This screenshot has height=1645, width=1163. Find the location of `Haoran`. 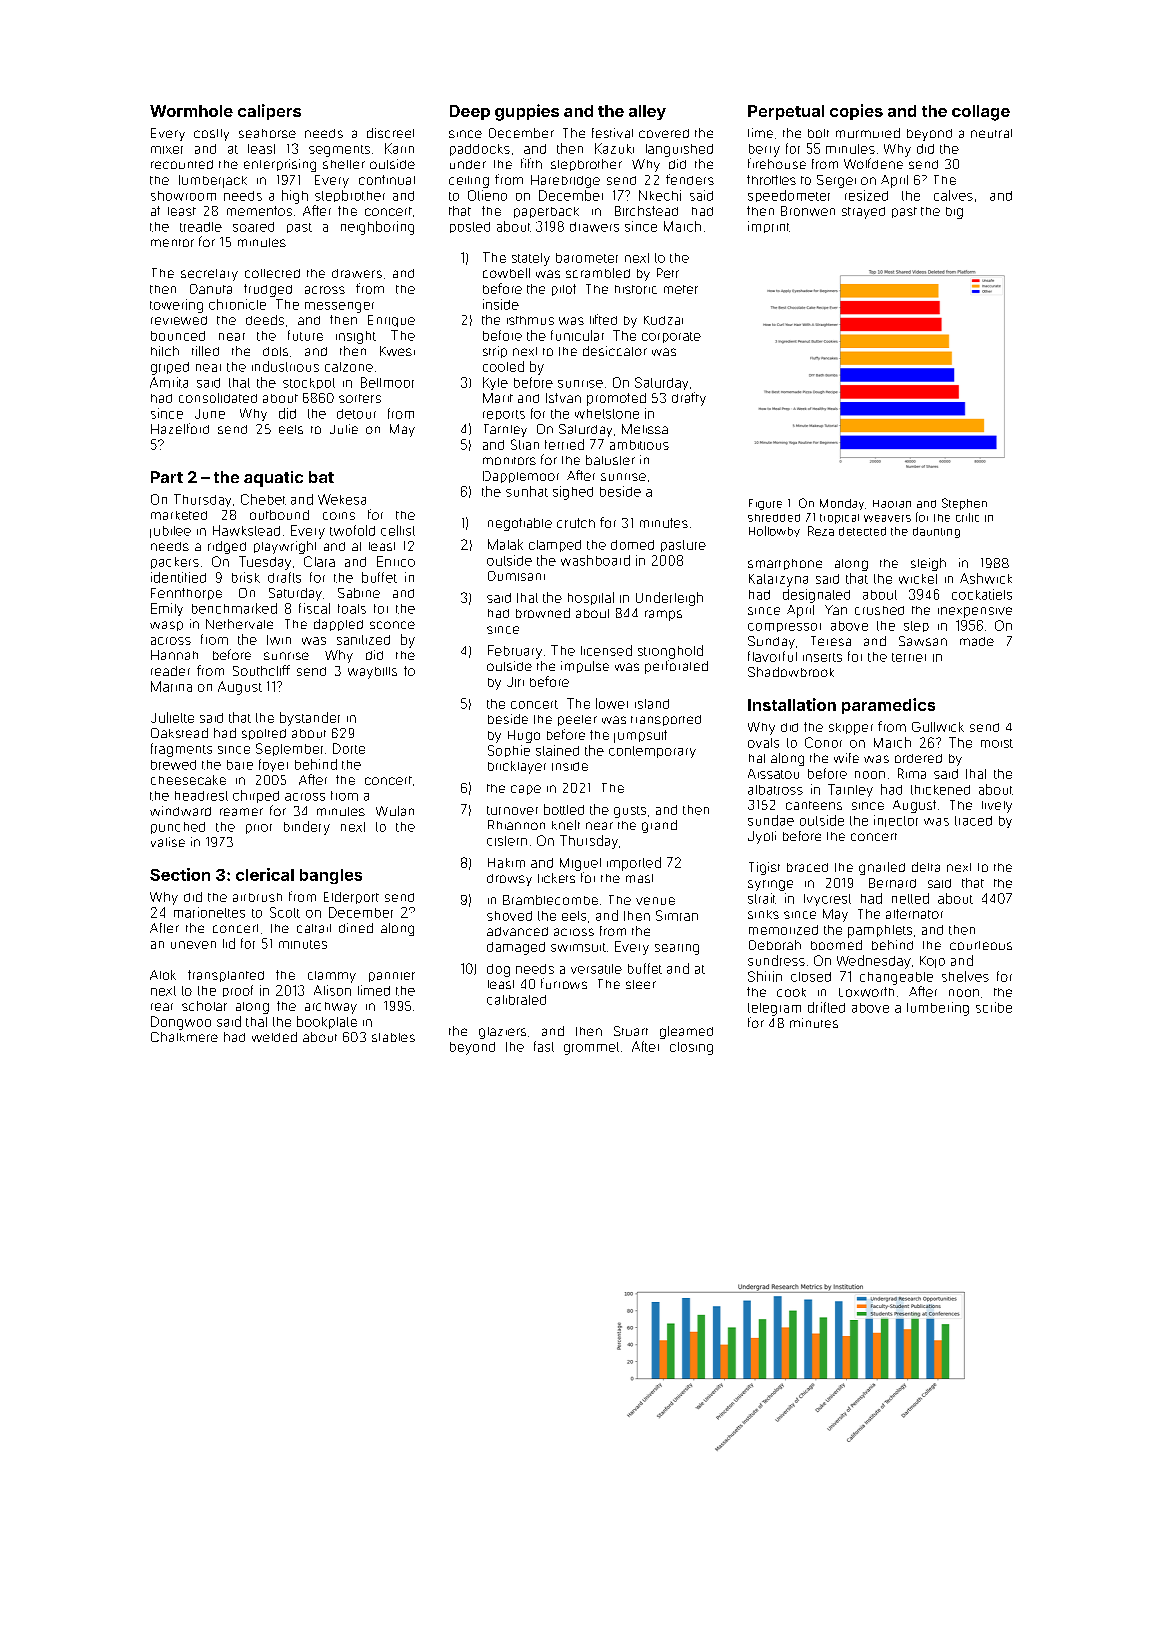

Haoran is located at coordinates (892, 504).
